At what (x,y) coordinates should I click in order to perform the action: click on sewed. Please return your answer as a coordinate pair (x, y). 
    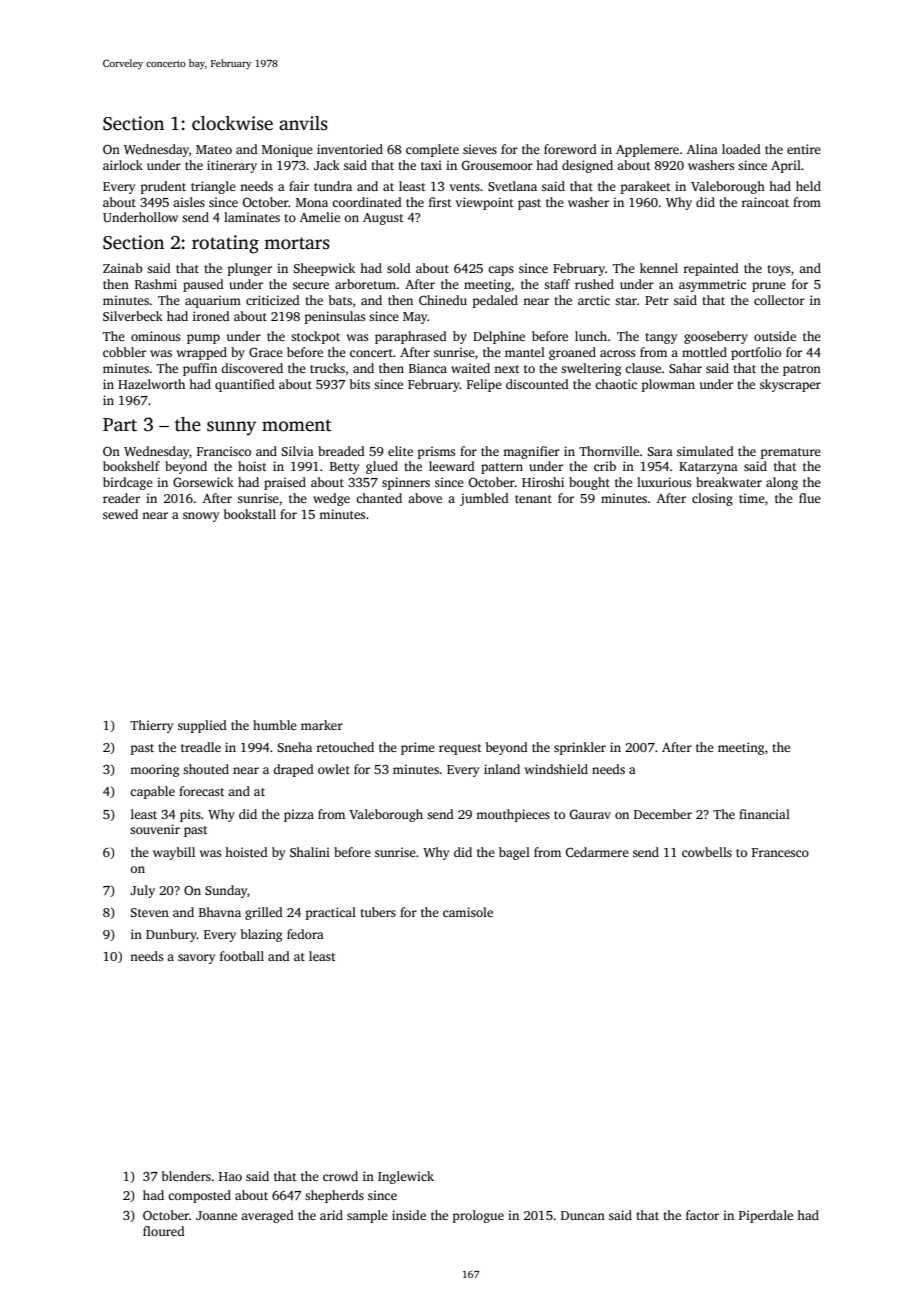
    Looking at the image, I should click on (120, 514).
